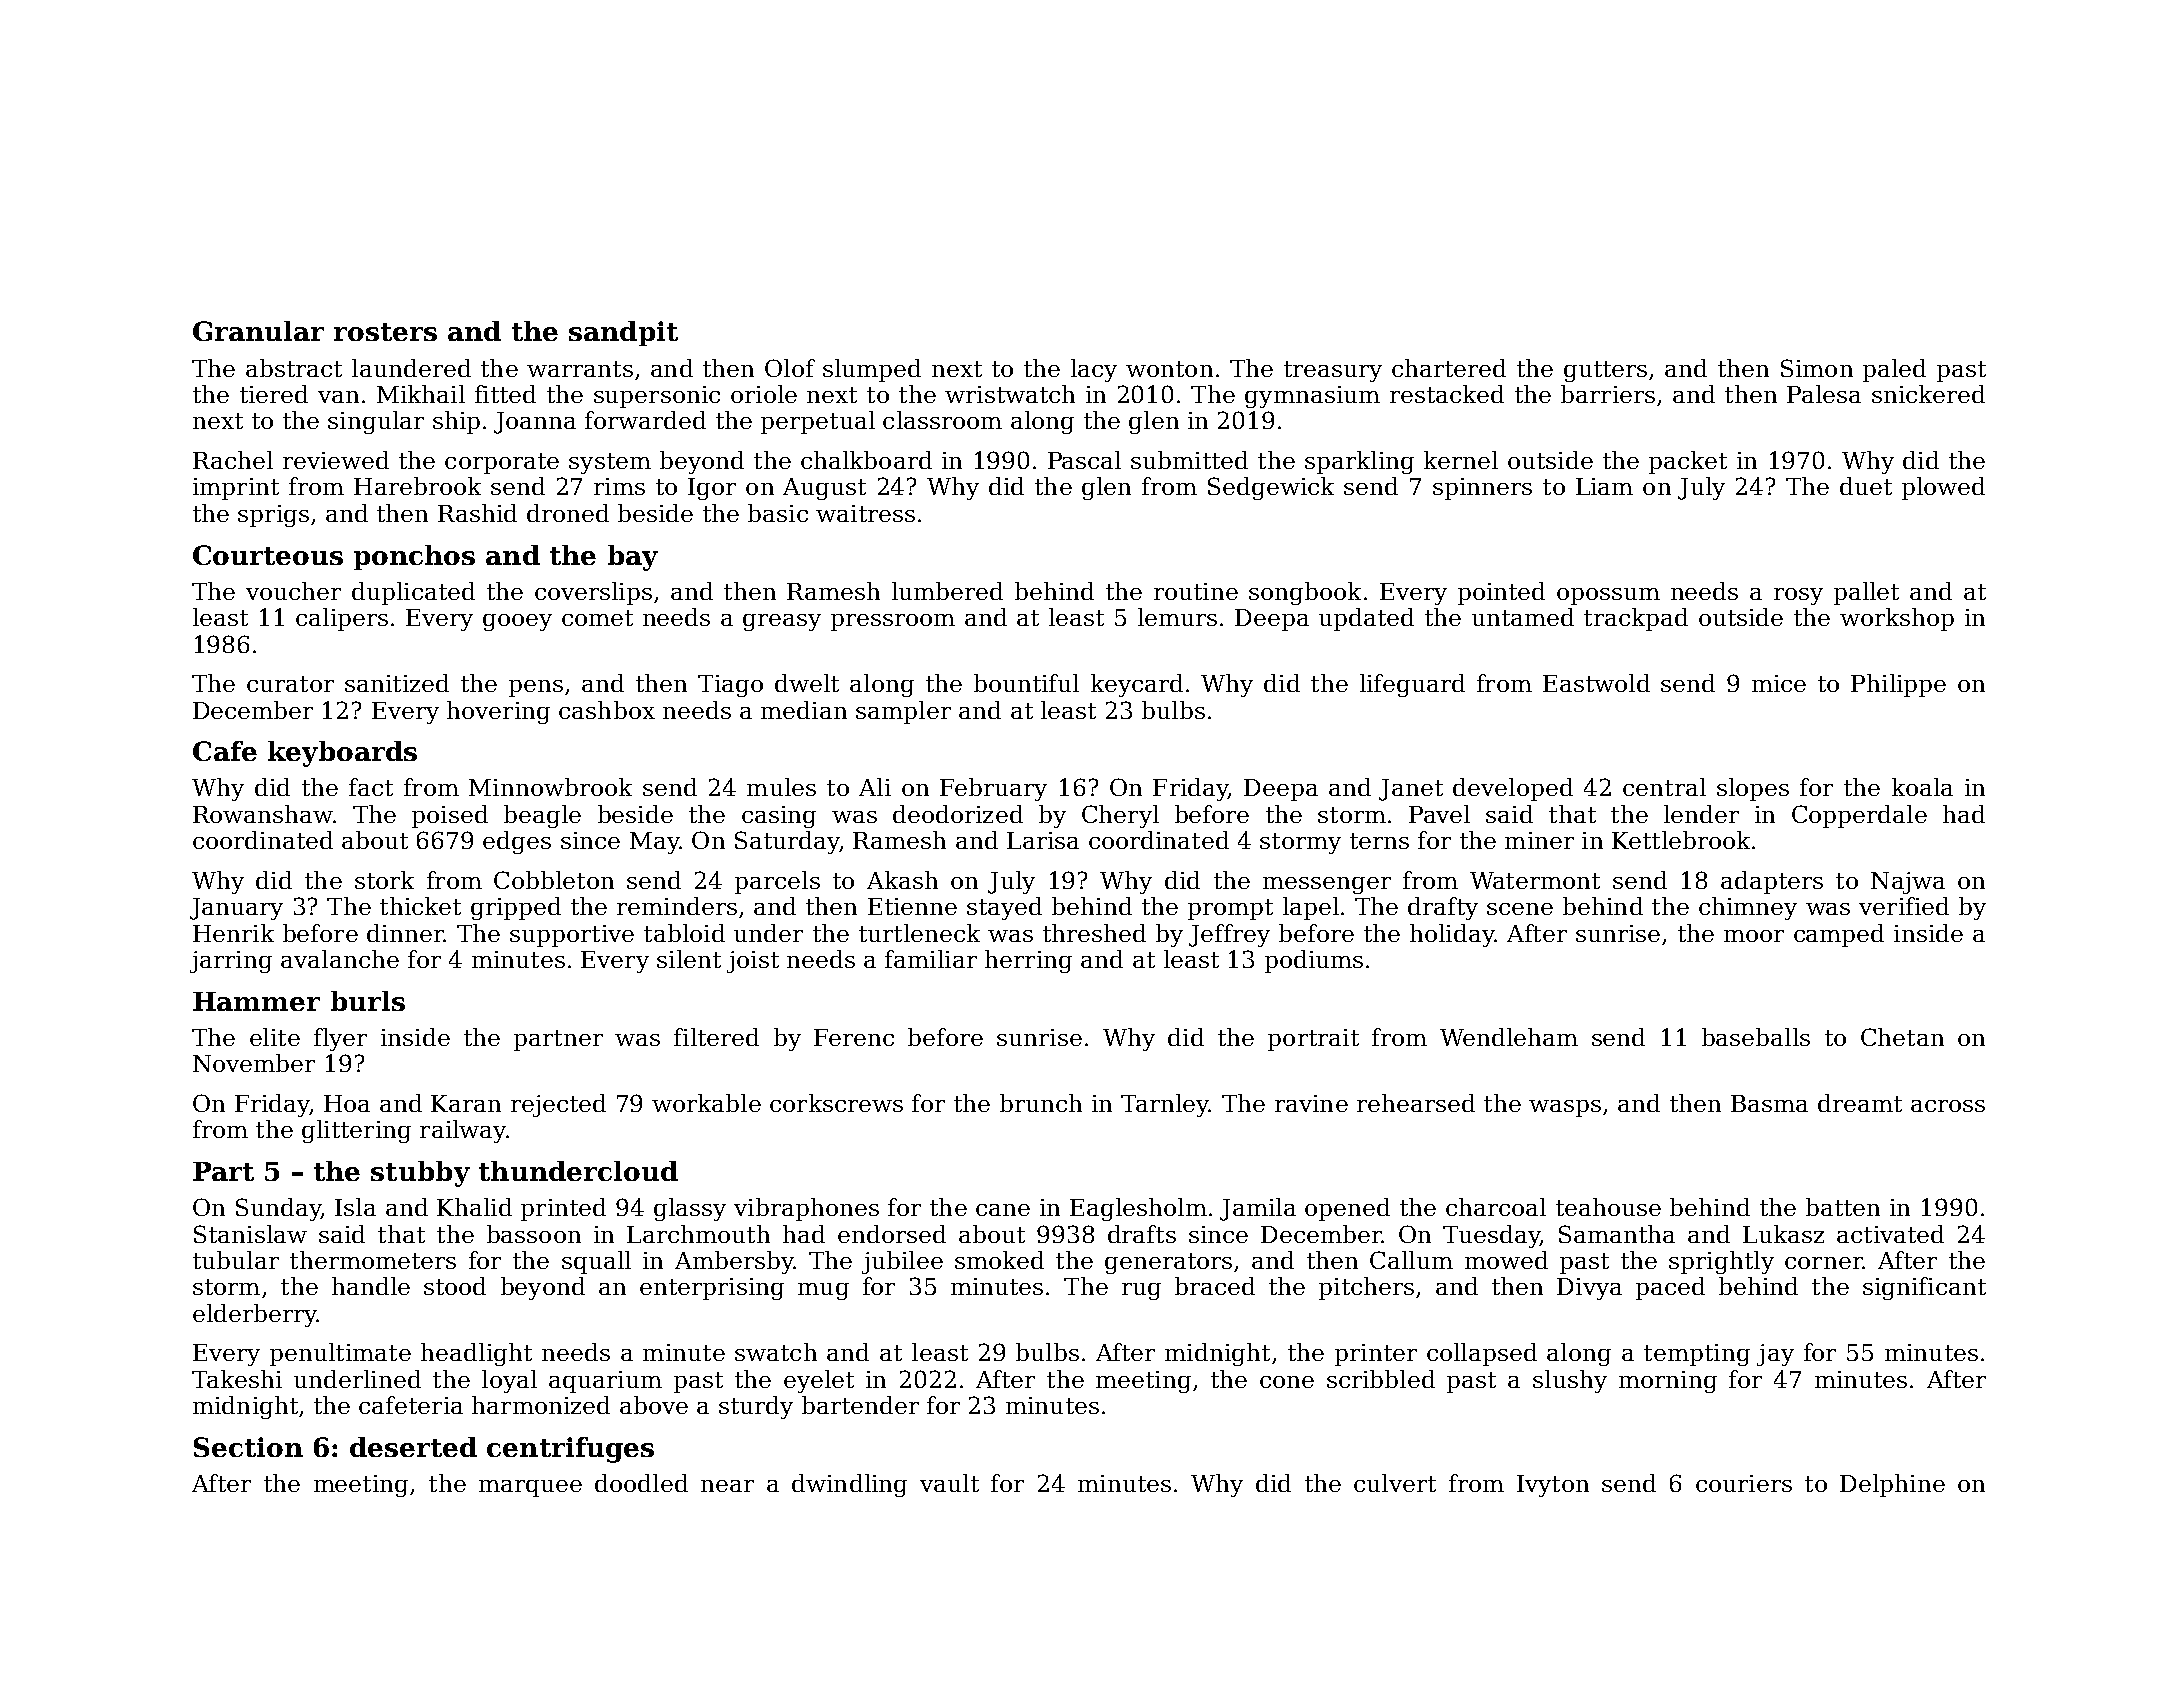 The width and height of the page is (2178, 1683). I want to click on headlight, so click(476, 1354).
